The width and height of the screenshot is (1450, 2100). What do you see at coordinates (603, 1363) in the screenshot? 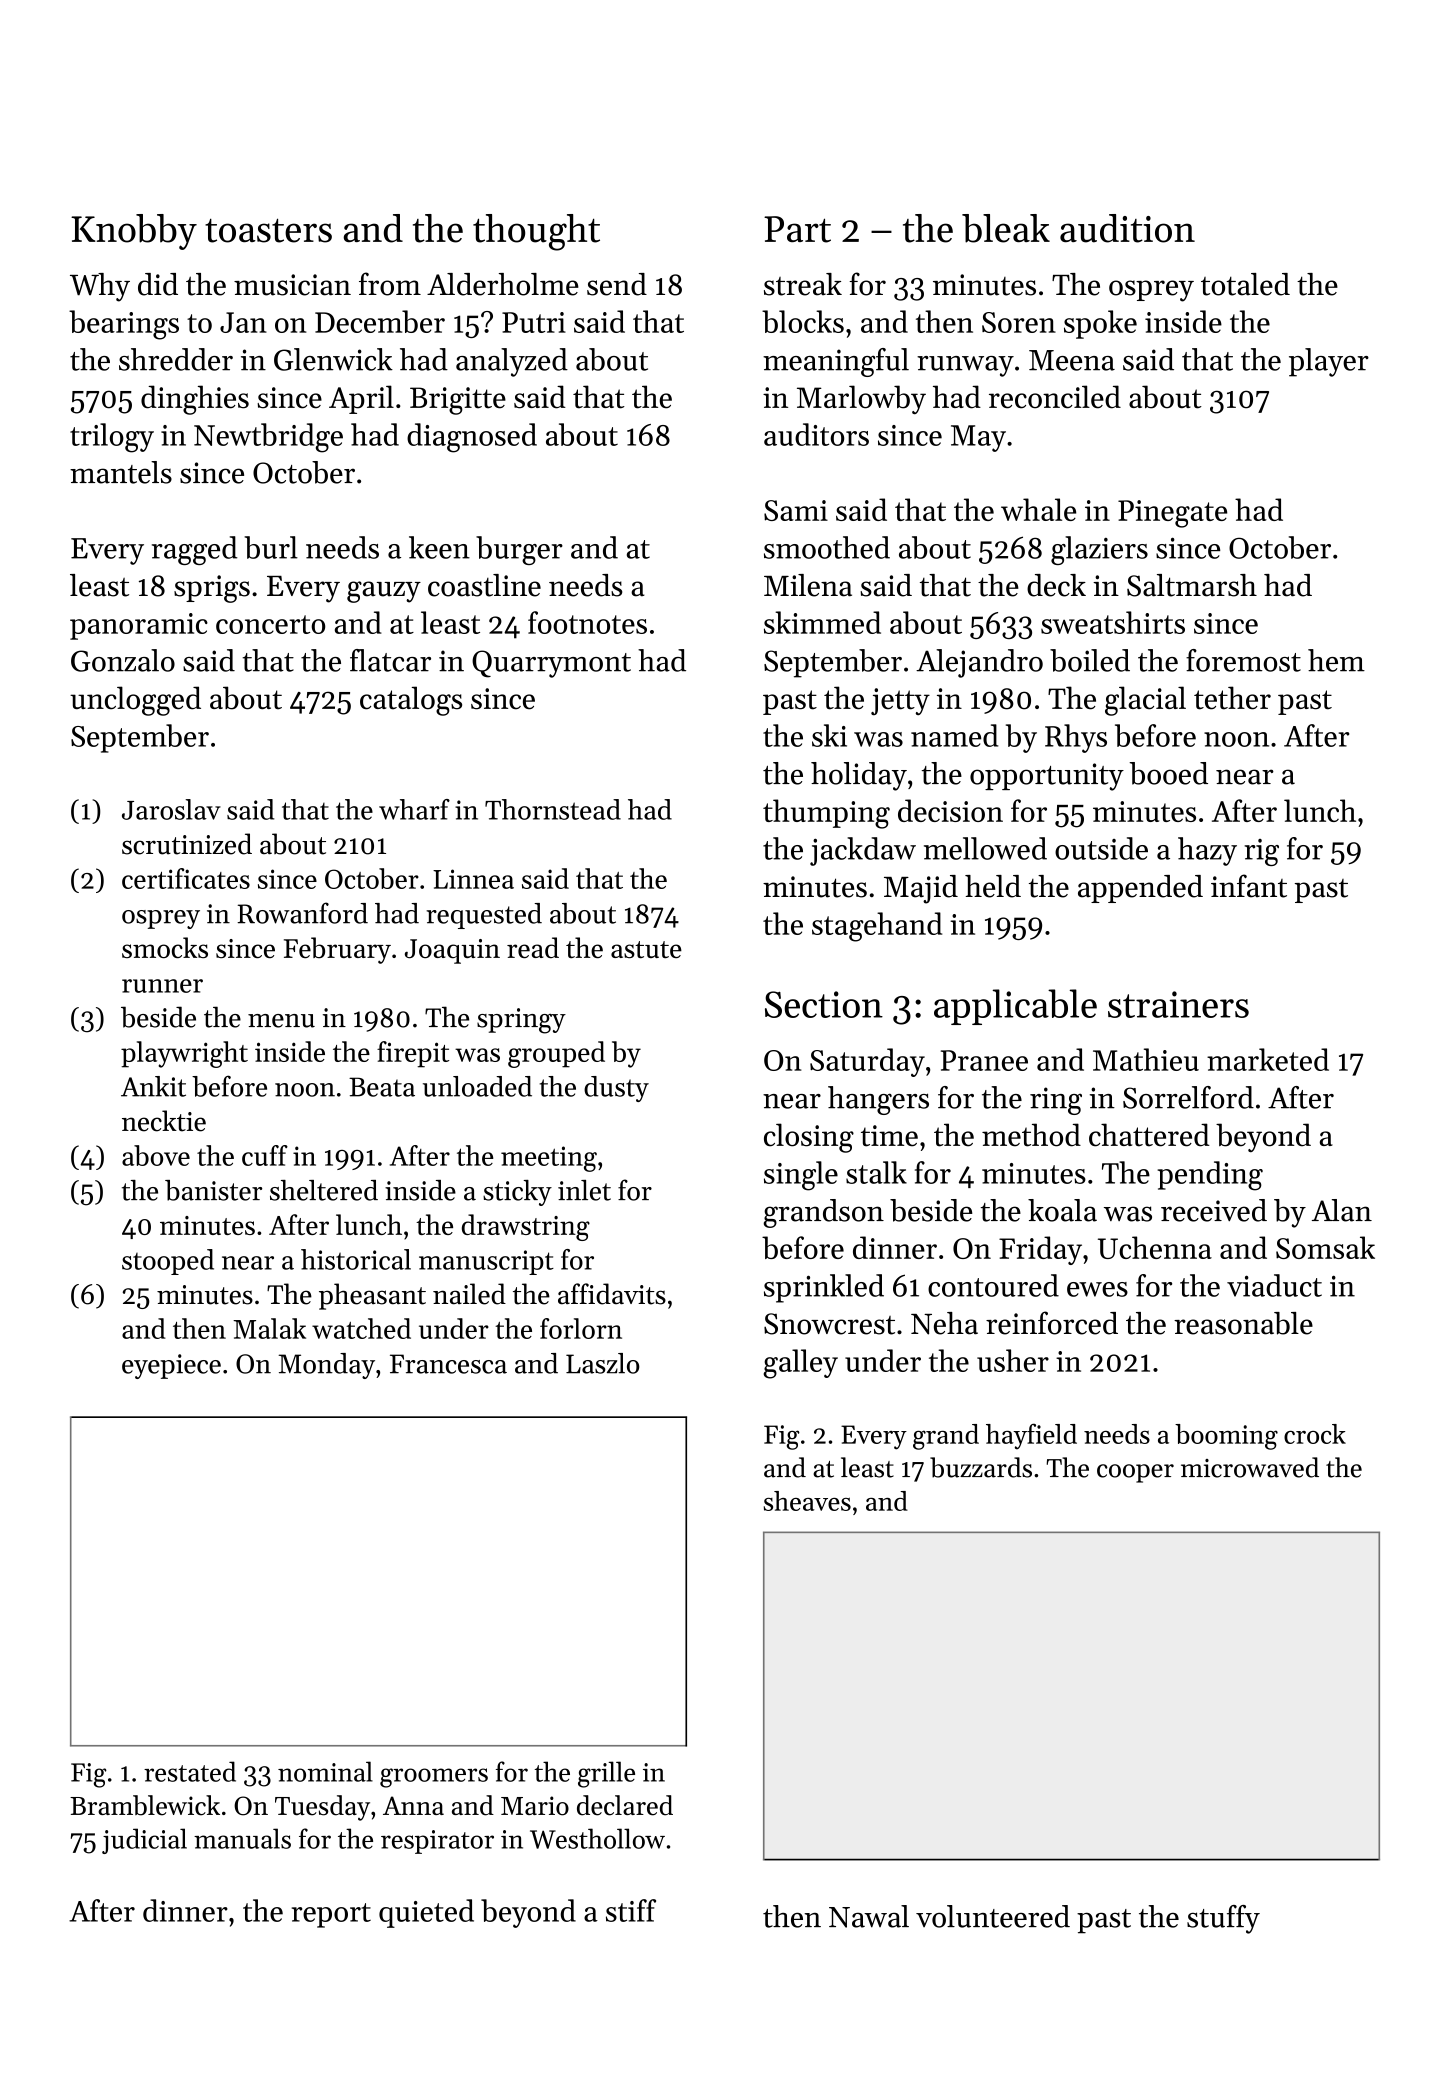
I see `Laszlo` at bounding box center [603, 1363].
